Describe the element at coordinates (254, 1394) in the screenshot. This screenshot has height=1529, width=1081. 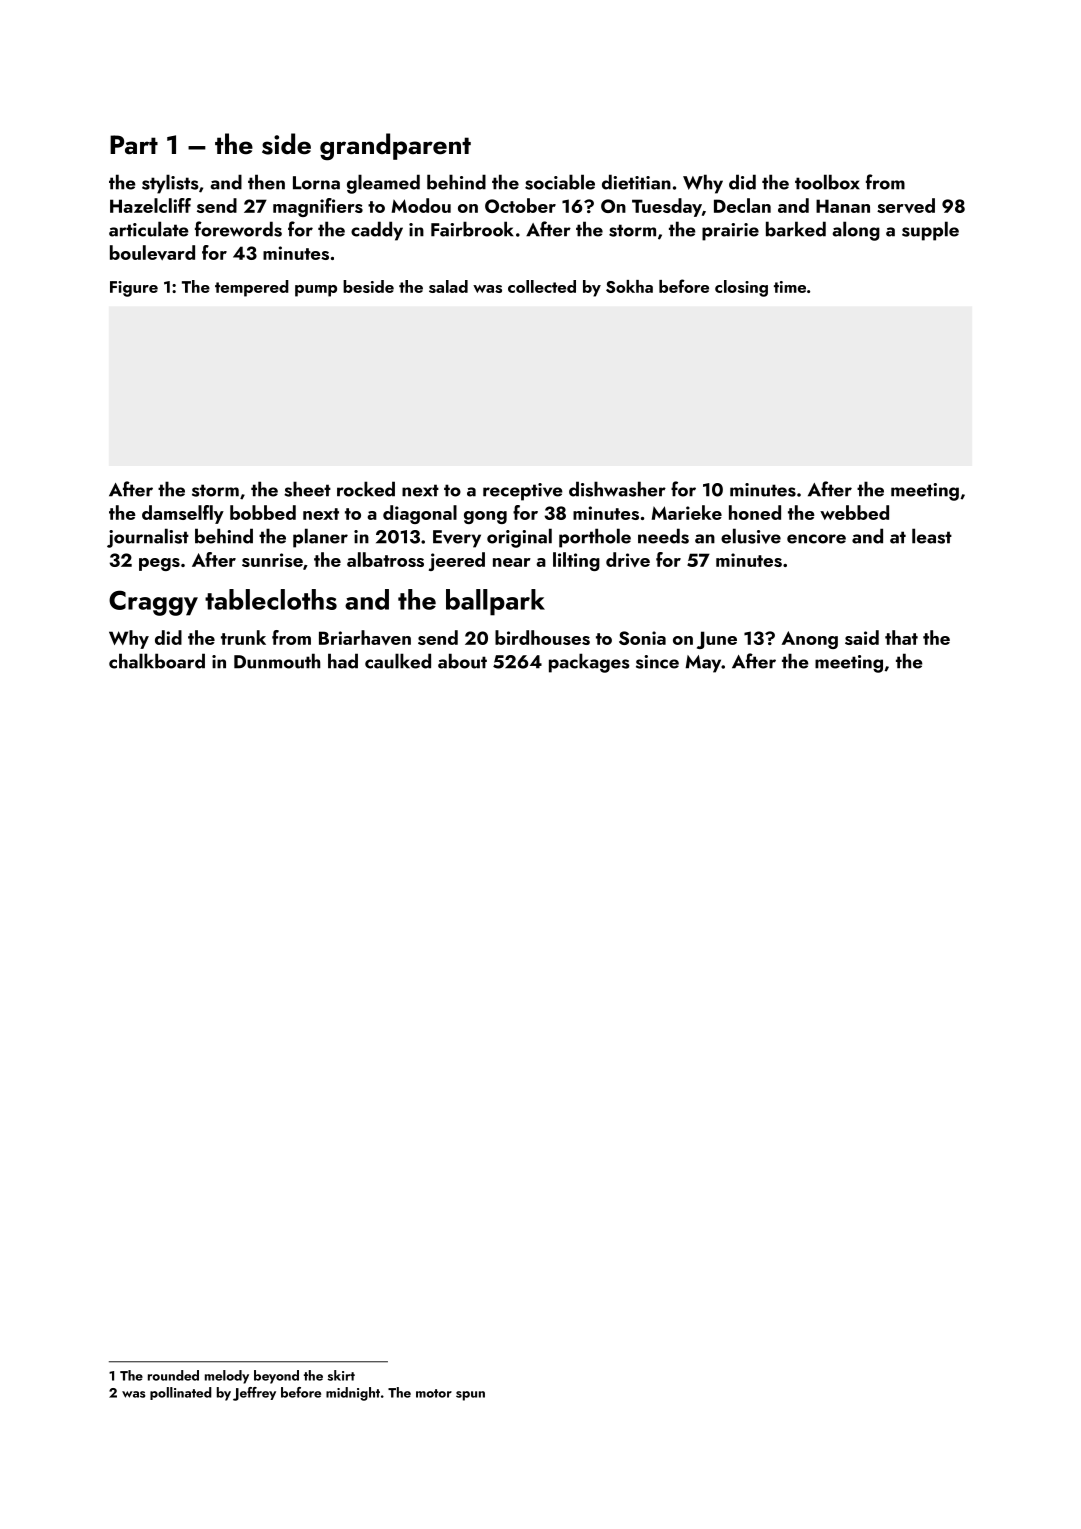
I see `Jeffrey` at that location.
